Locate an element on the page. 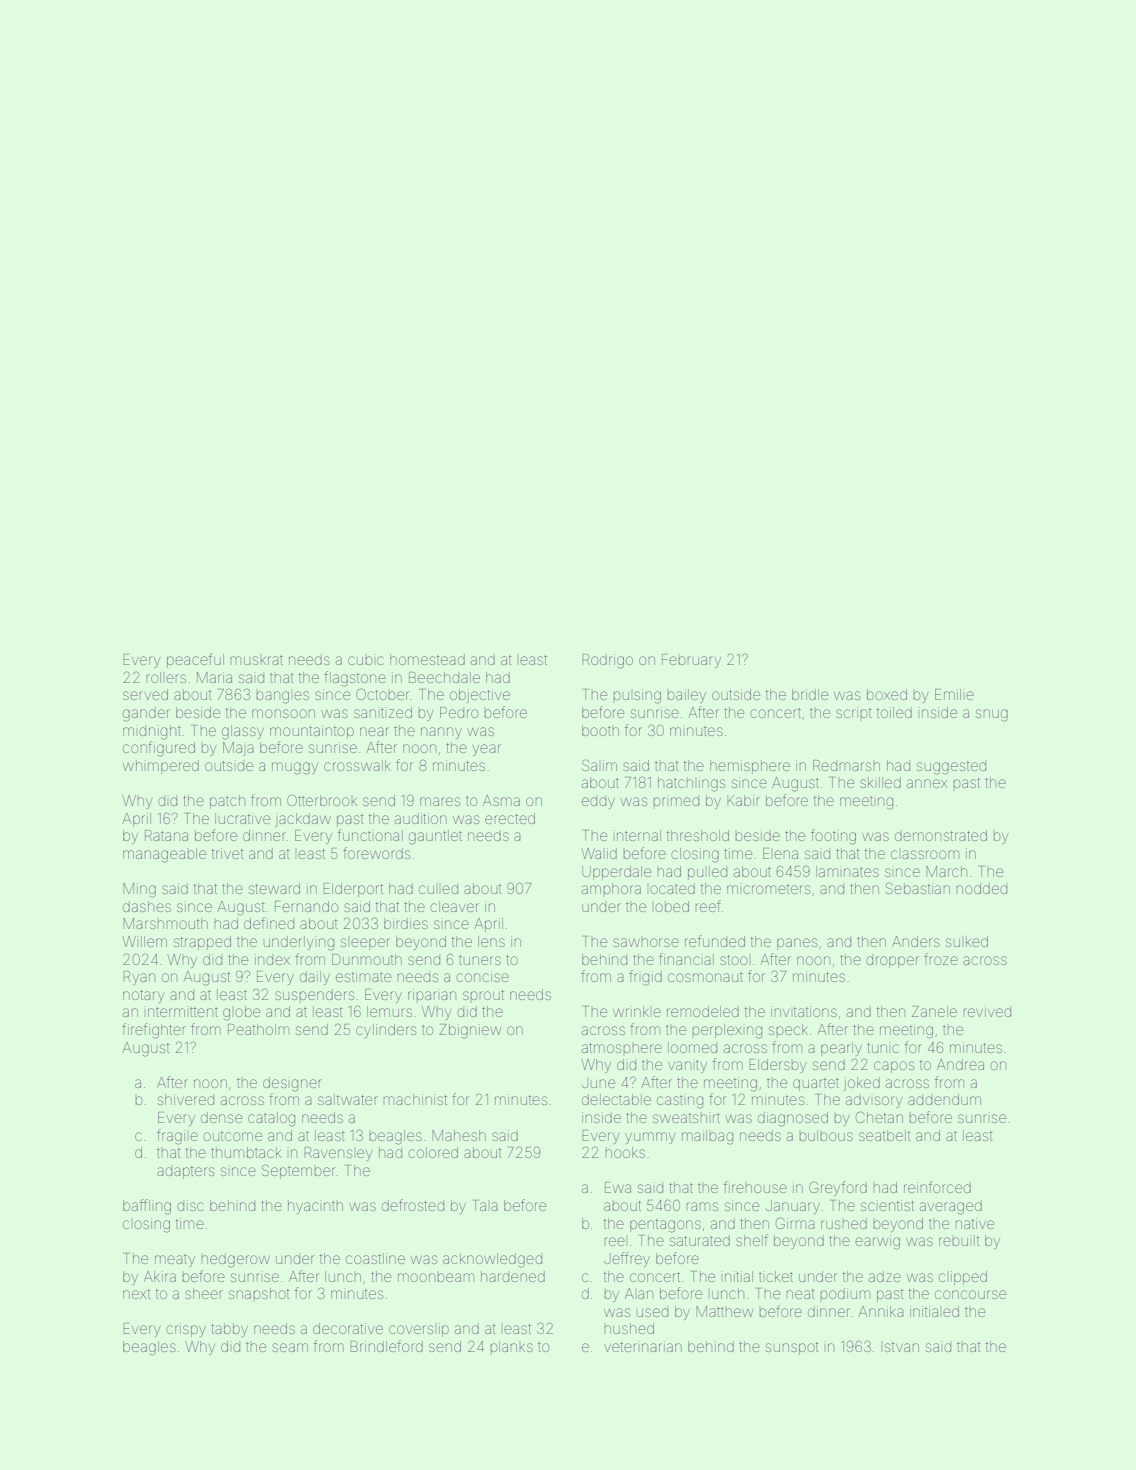  February is located at coordinates (691, 661).
